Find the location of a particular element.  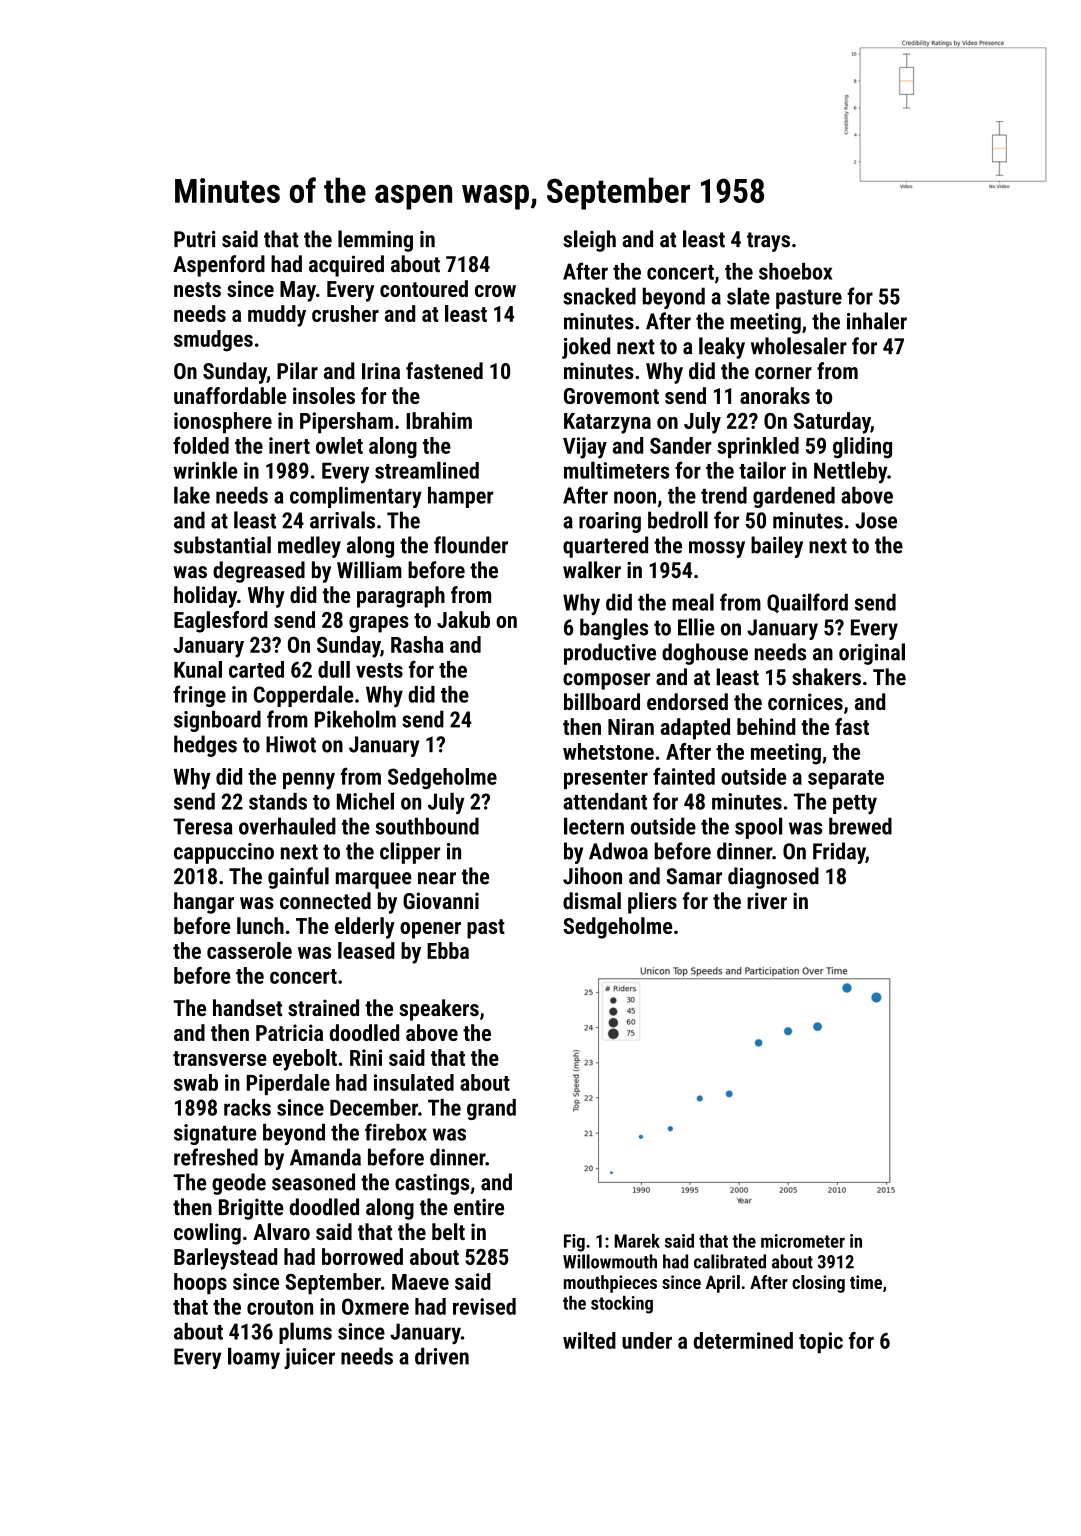

unaffordable is located at coordinates (230, 395).
